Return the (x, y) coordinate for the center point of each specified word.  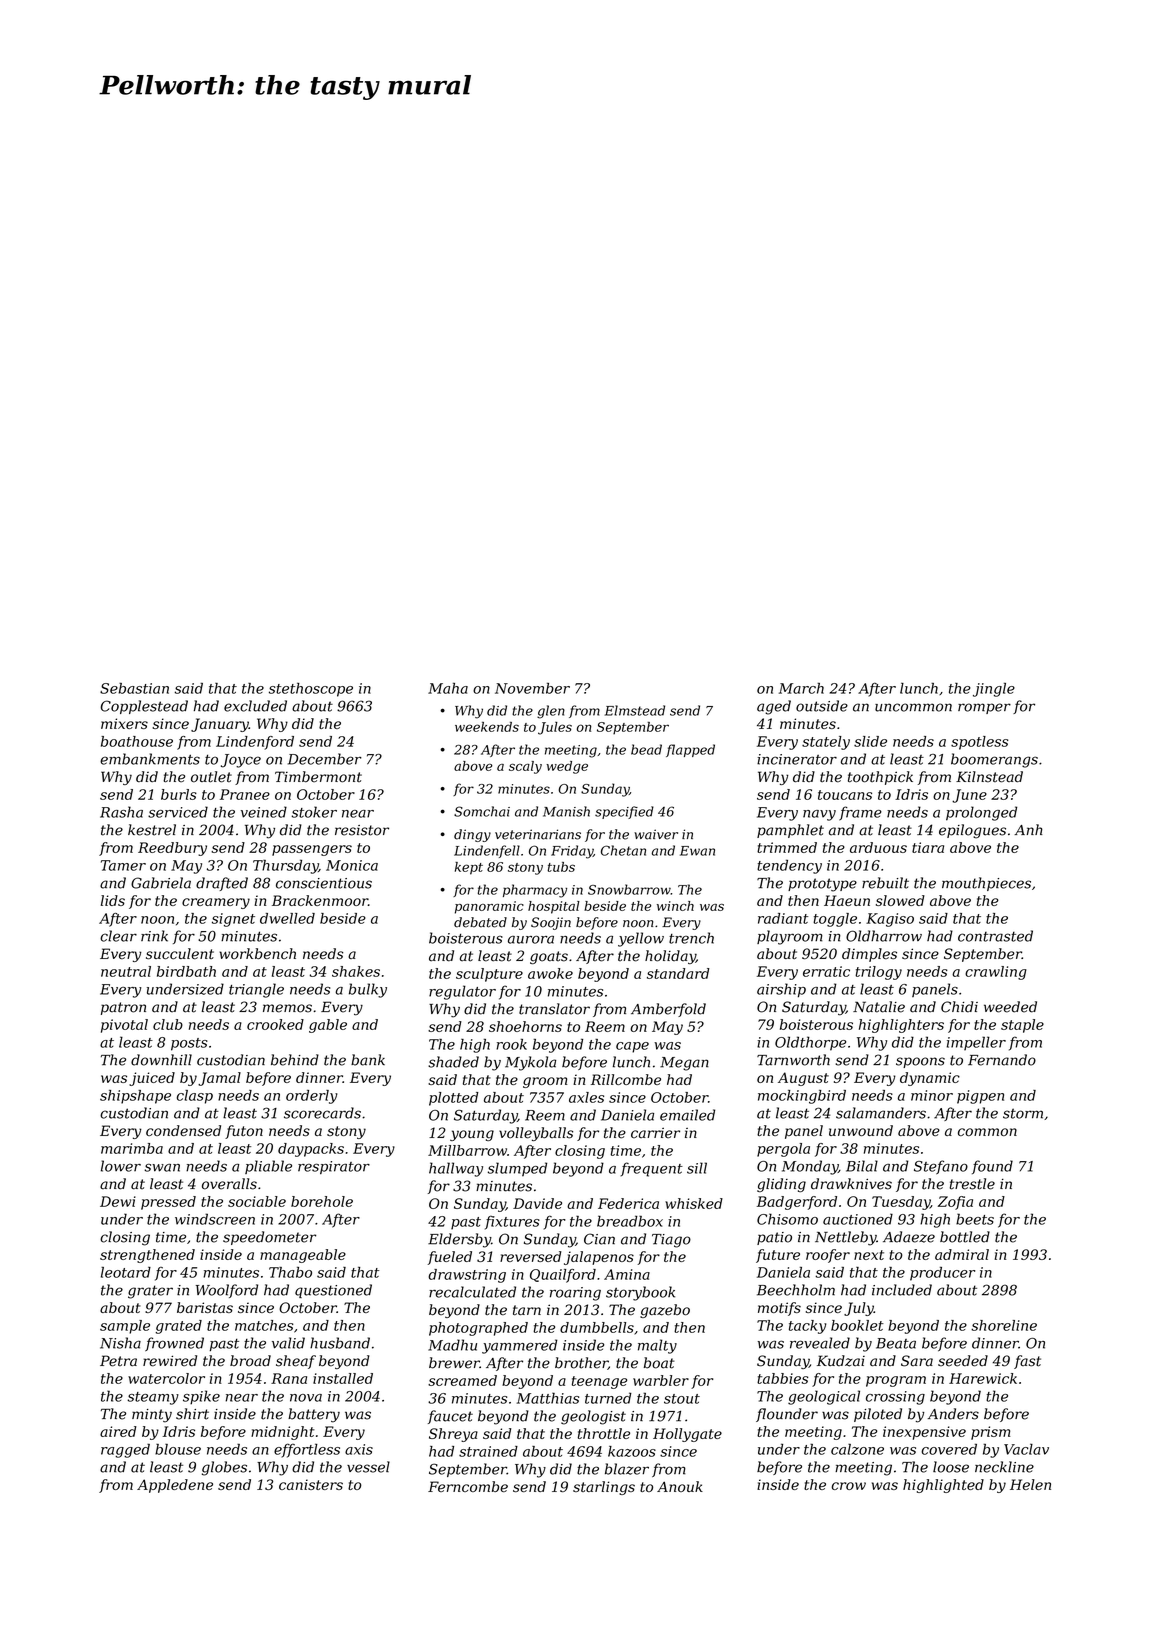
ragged (125, 1450)
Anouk (680, 1486)
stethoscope (311, 689)
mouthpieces (986, 884)
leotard (126, 1272)
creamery (216, 903)
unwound (861, 1130)
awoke (550, 973)
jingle (994, 689)
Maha (448, 688)
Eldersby (459, 1240)
